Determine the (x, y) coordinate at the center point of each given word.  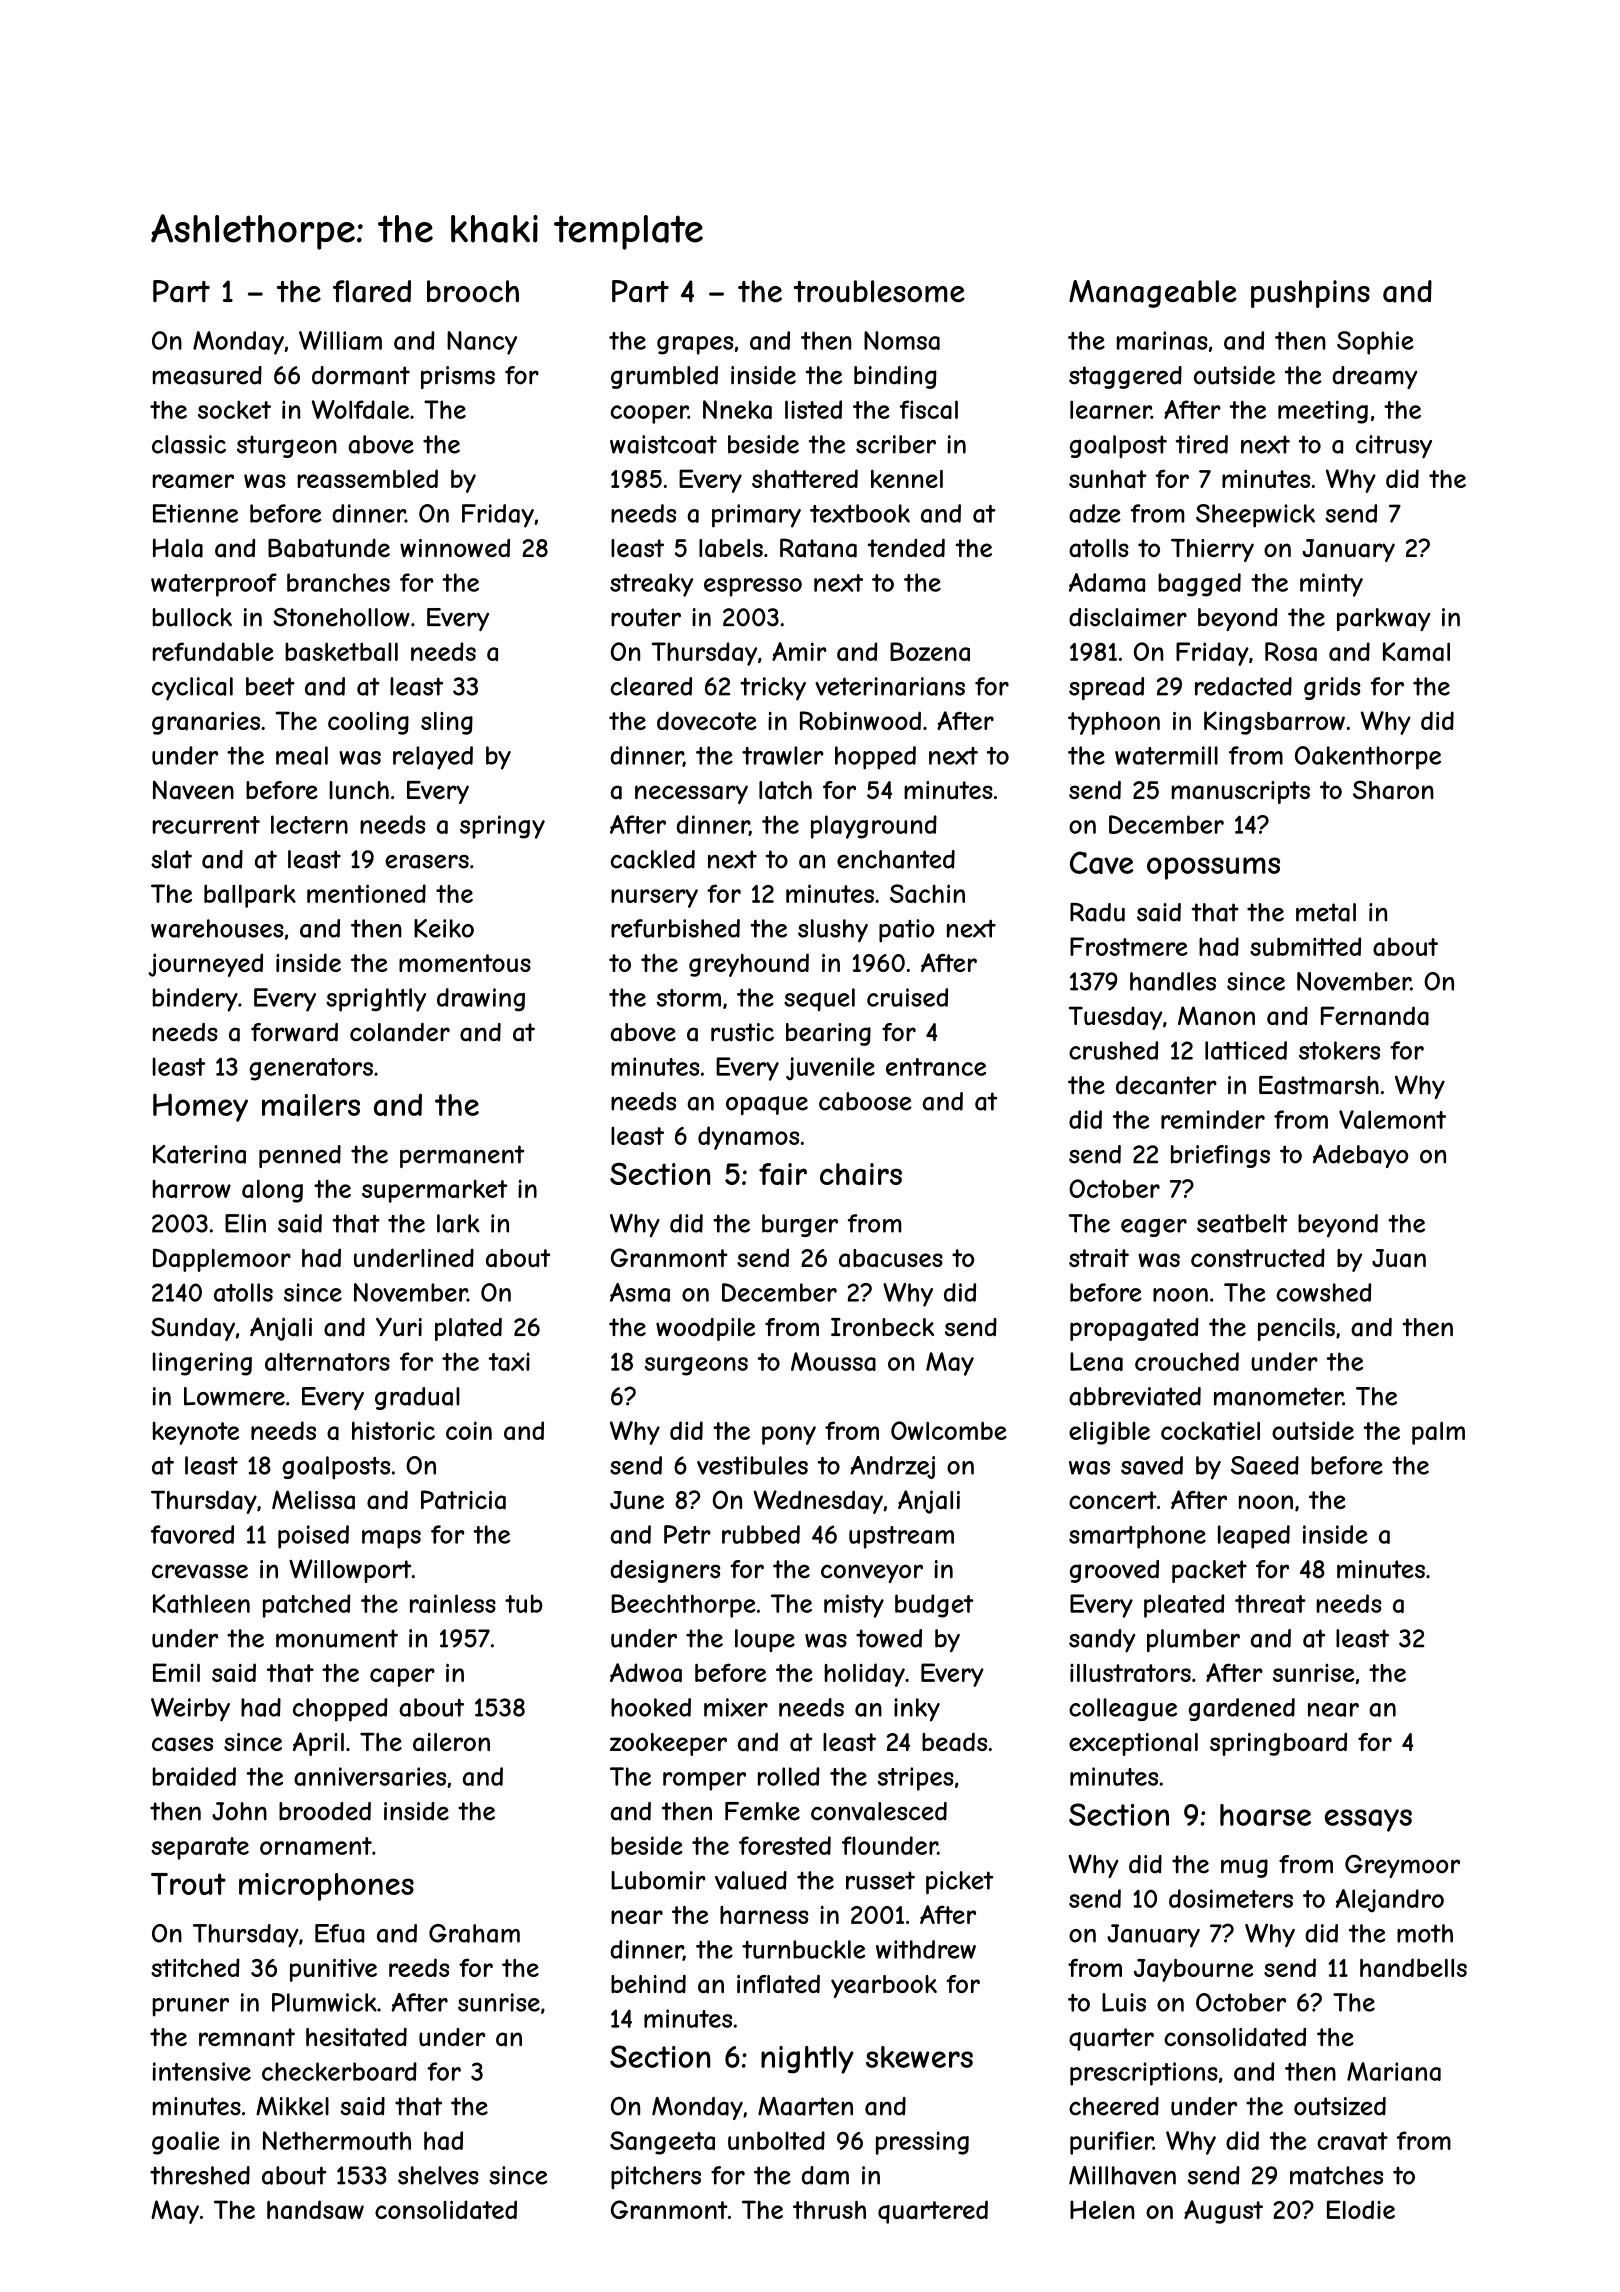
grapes (695, 345)
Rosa (1291, 651)
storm (689, 998)
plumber (1193, 1640)
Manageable (1153, 294)
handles (1173, 981)
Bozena (930, 651)
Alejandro (1390, 1901)
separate (200, 1848)
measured (207, 375)
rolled (789, 1776)
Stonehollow (341, 617)
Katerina (199, 1154)
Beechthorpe (683, 1606)
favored (192, 1534)
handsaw (315, 2210)
